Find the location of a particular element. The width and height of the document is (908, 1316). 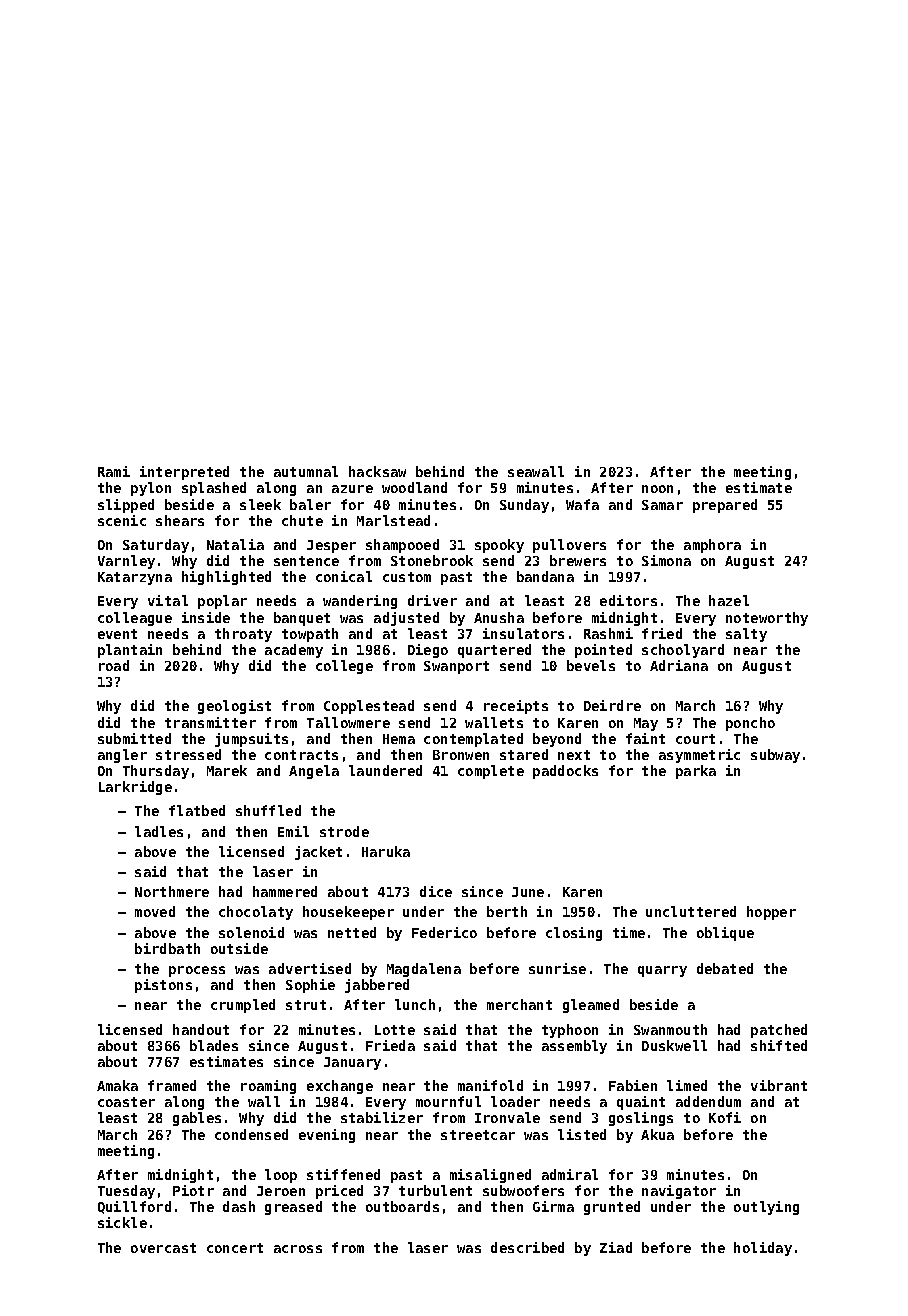

Copplestead is located at coordinates (369, 707).
